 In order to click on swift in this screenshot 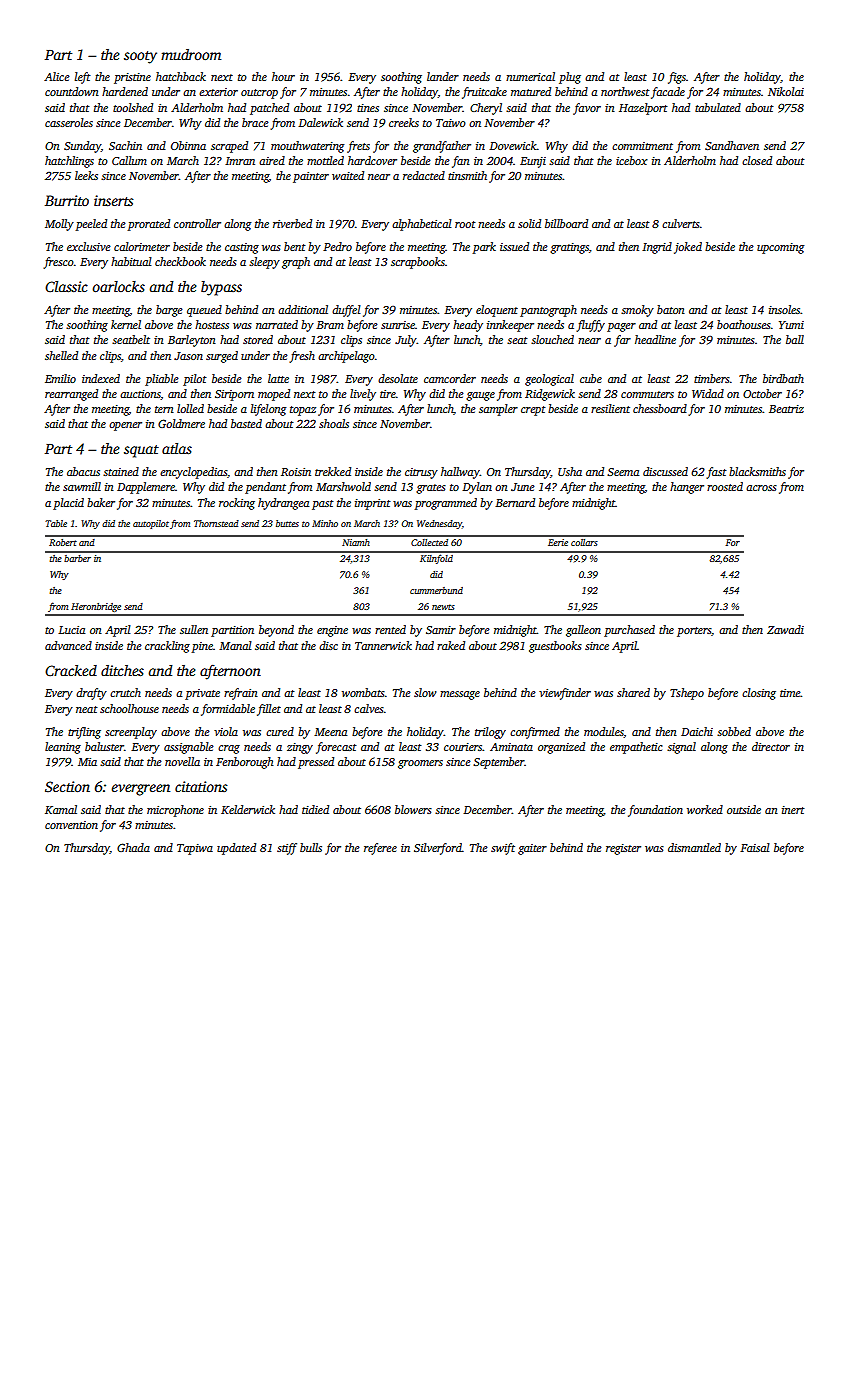, I will do `click(503, 849)`.
